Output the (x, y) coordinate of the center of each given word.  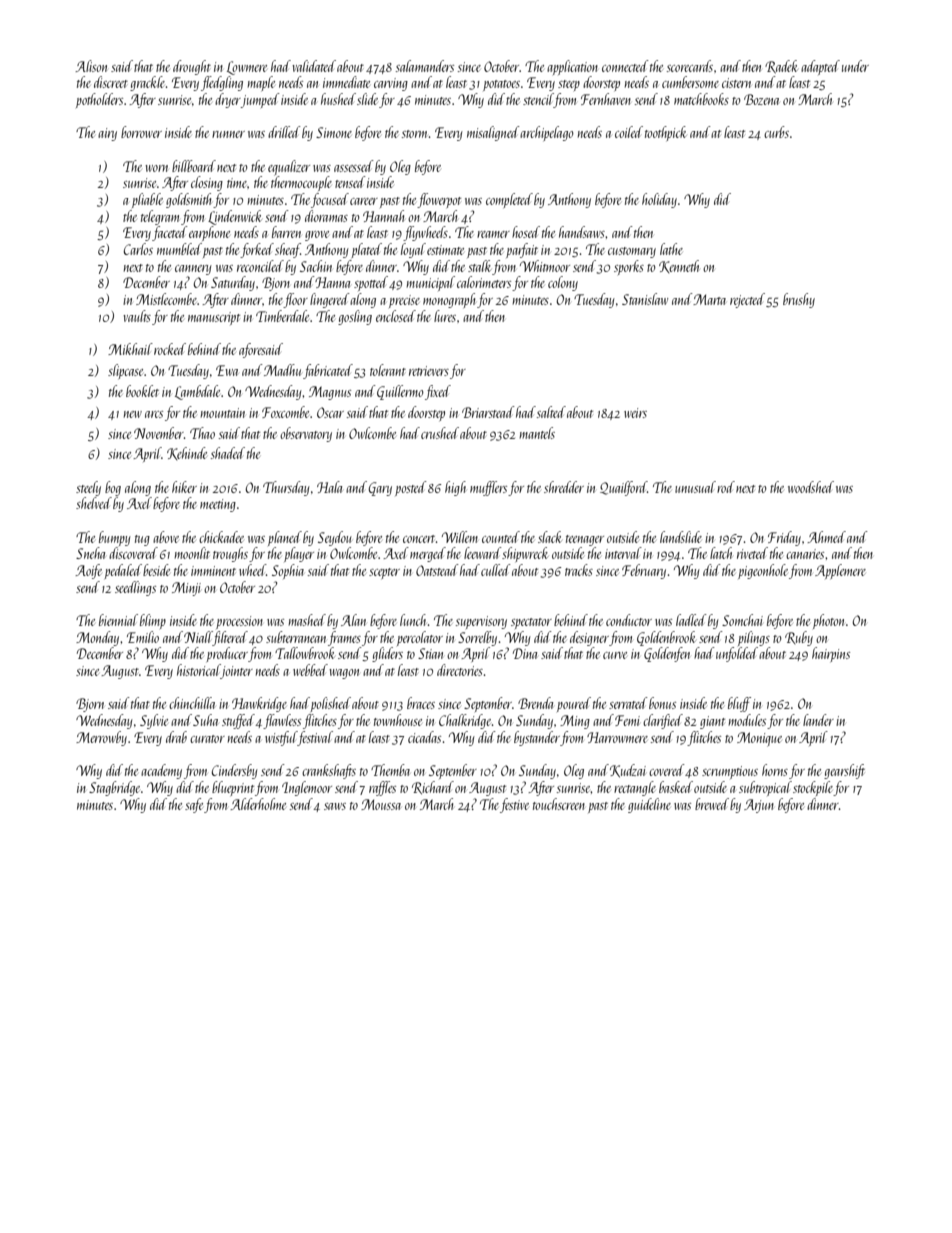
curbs (776, 132)
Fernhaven (606, 99)
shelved (94, 503)
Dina (525, 653)
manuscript (214, 318)
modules (747, 720)
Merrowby (101, 738)
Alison (91, 66)
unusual (695, 487)
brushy (799, 300)
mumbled (179, 249)
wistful (281, 738)
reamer (493, 234)
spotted (371, 283)
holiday (659, 200)
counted (501, 537)
